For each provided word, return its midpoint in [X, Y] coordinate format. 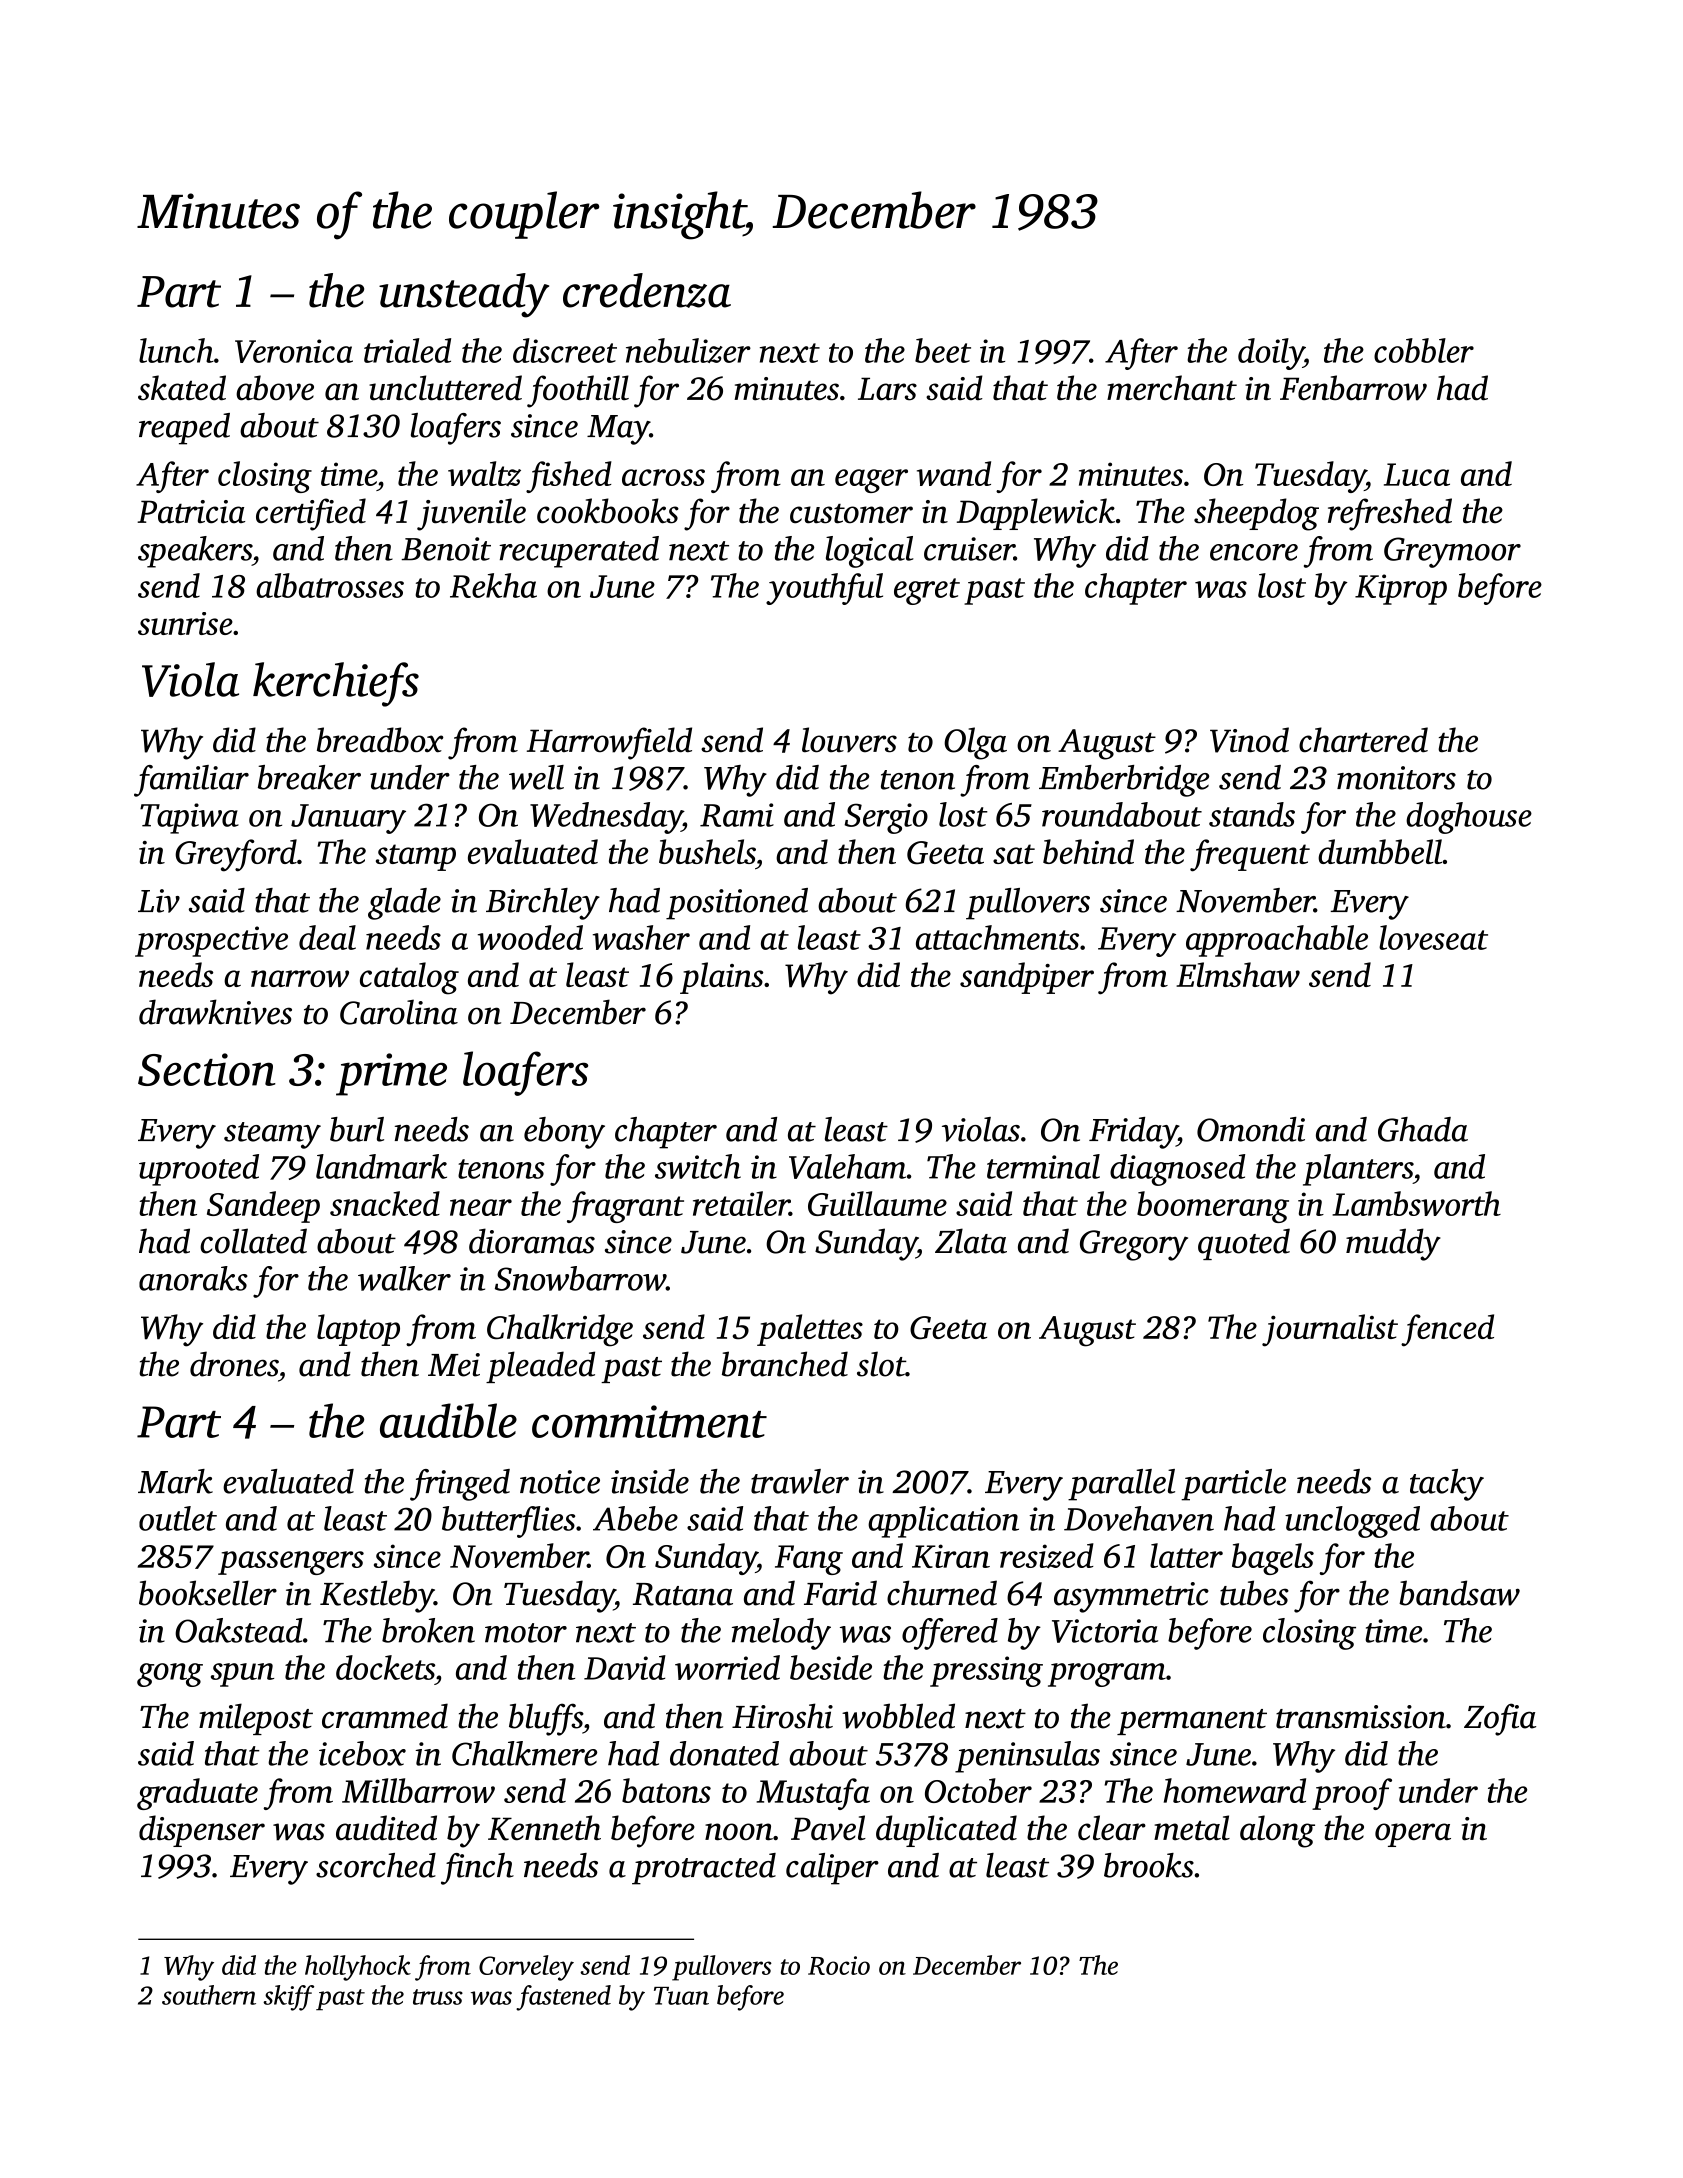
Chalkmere [524, 1753]
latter [1186, 1555]
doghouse [1469, 818]
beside [831, 1667]
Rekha [493, 585]
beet [943, 350]
